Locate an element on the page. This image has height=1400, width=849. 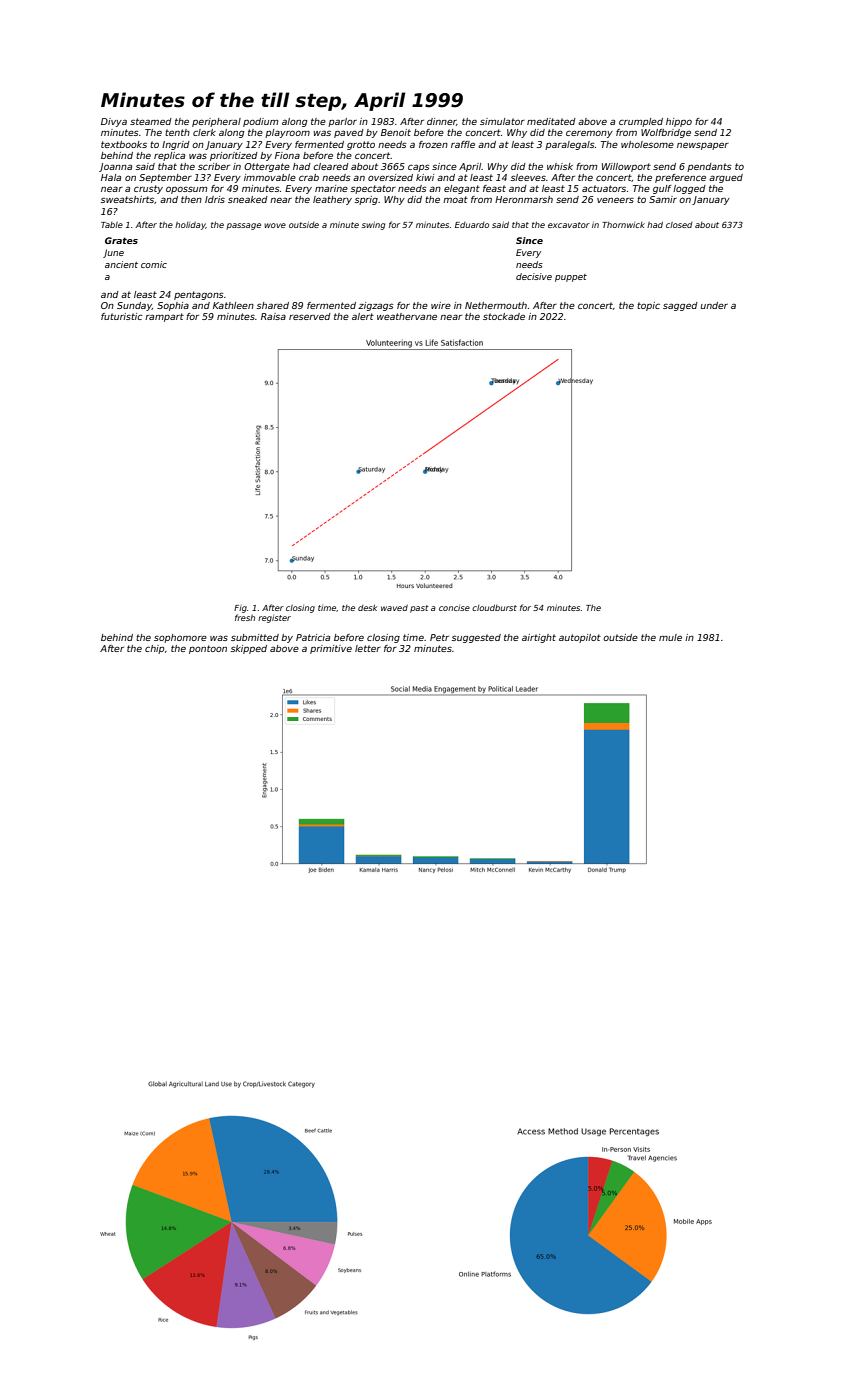
Ottergate is located at coordinates (267, 167).
